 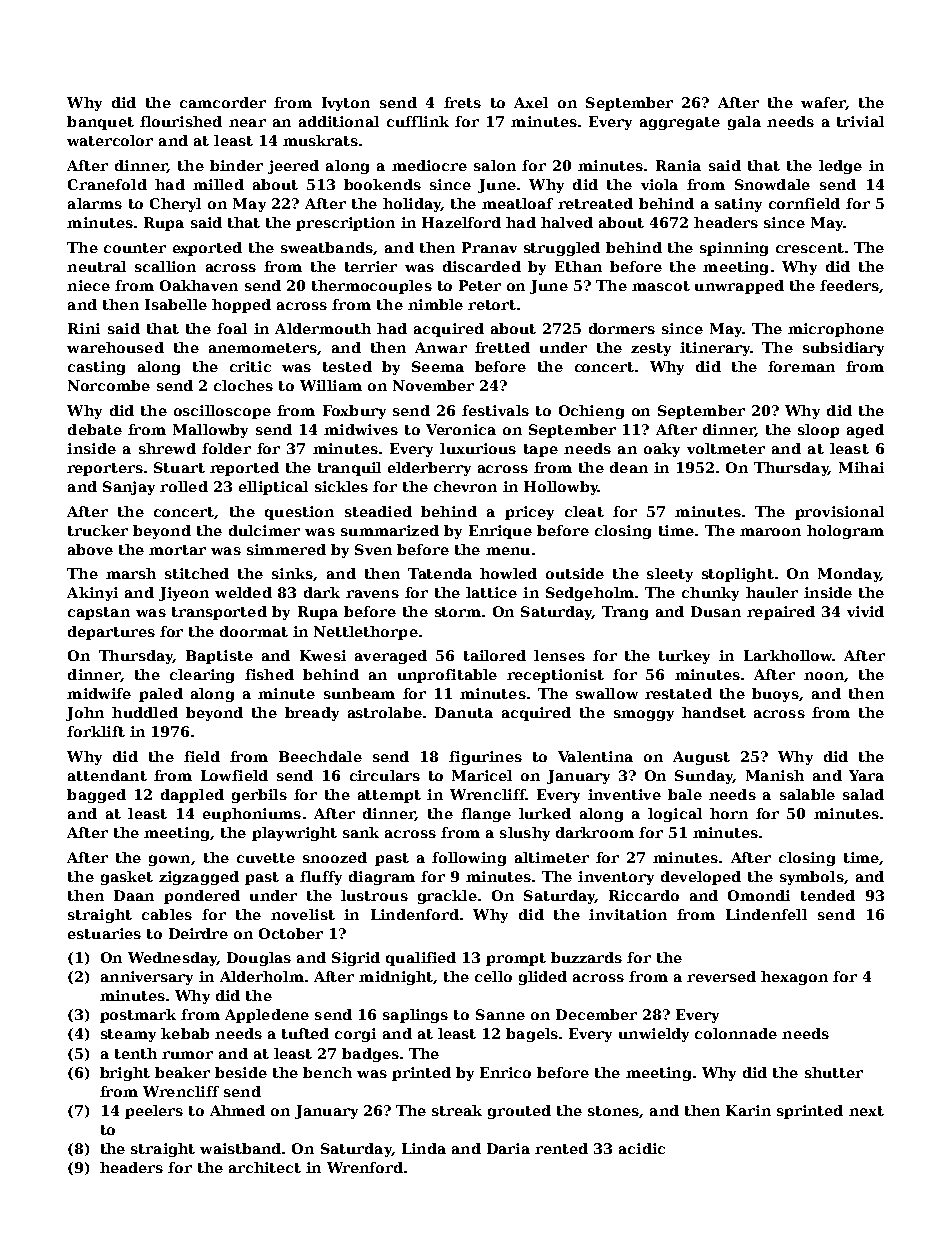 I want to click on frets, so click(x=462, y=102).
